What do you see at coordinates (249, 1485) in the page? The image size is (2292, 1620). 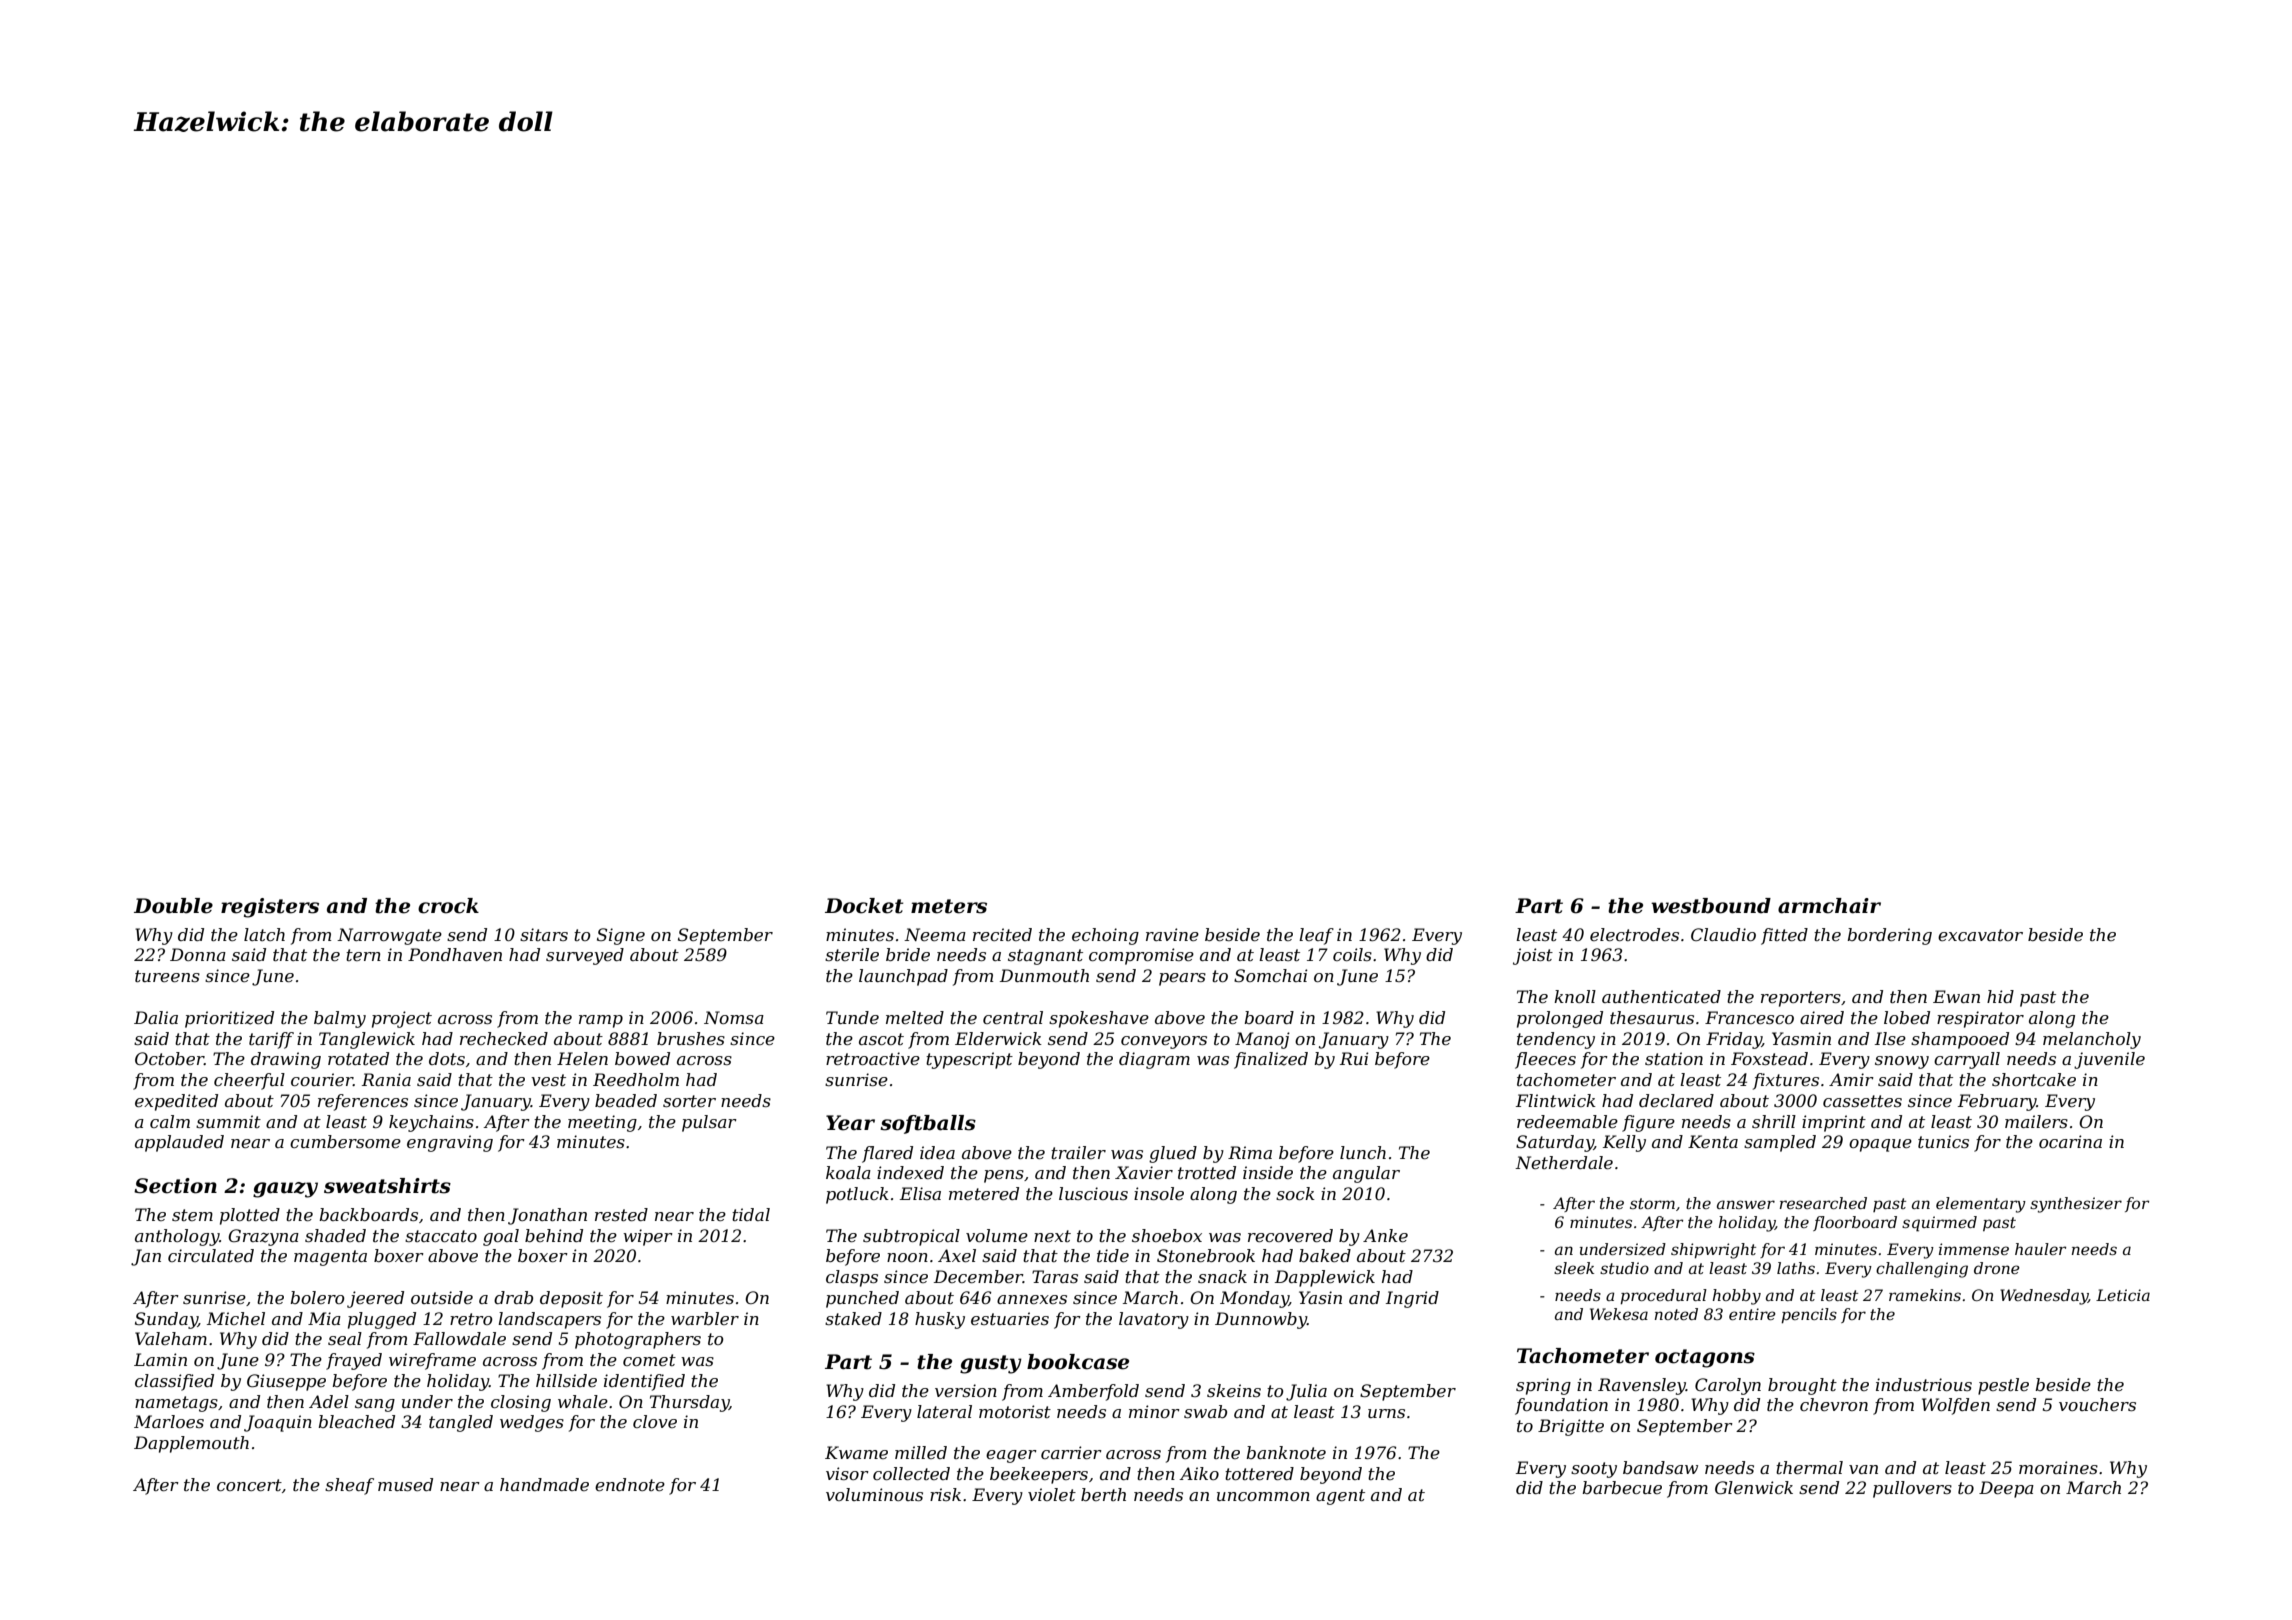 I see `concert` at bounding box center [249, 1485].
